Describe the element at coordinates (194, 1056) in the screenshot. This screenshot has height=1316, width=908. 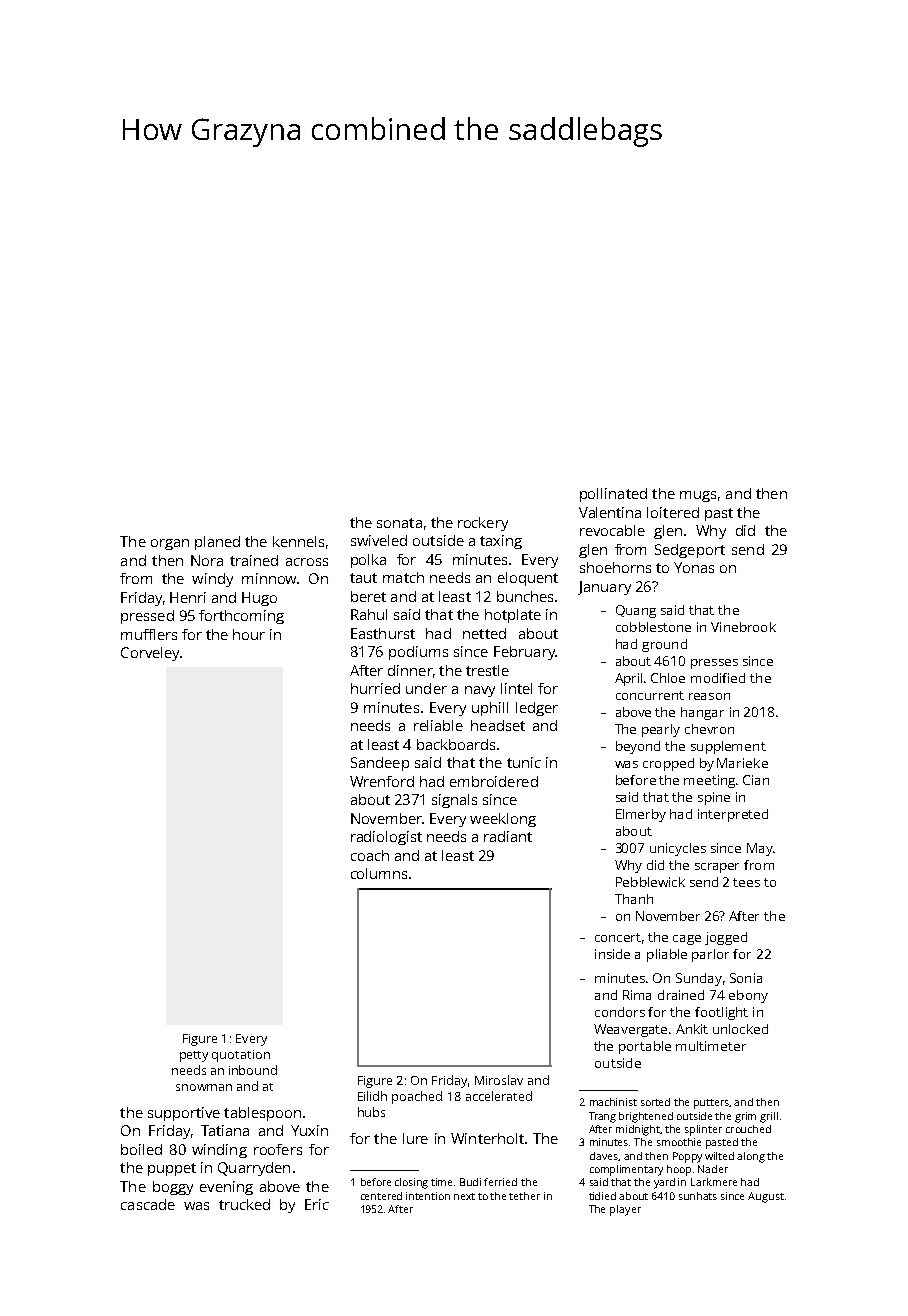
I see `petty` at that location.
